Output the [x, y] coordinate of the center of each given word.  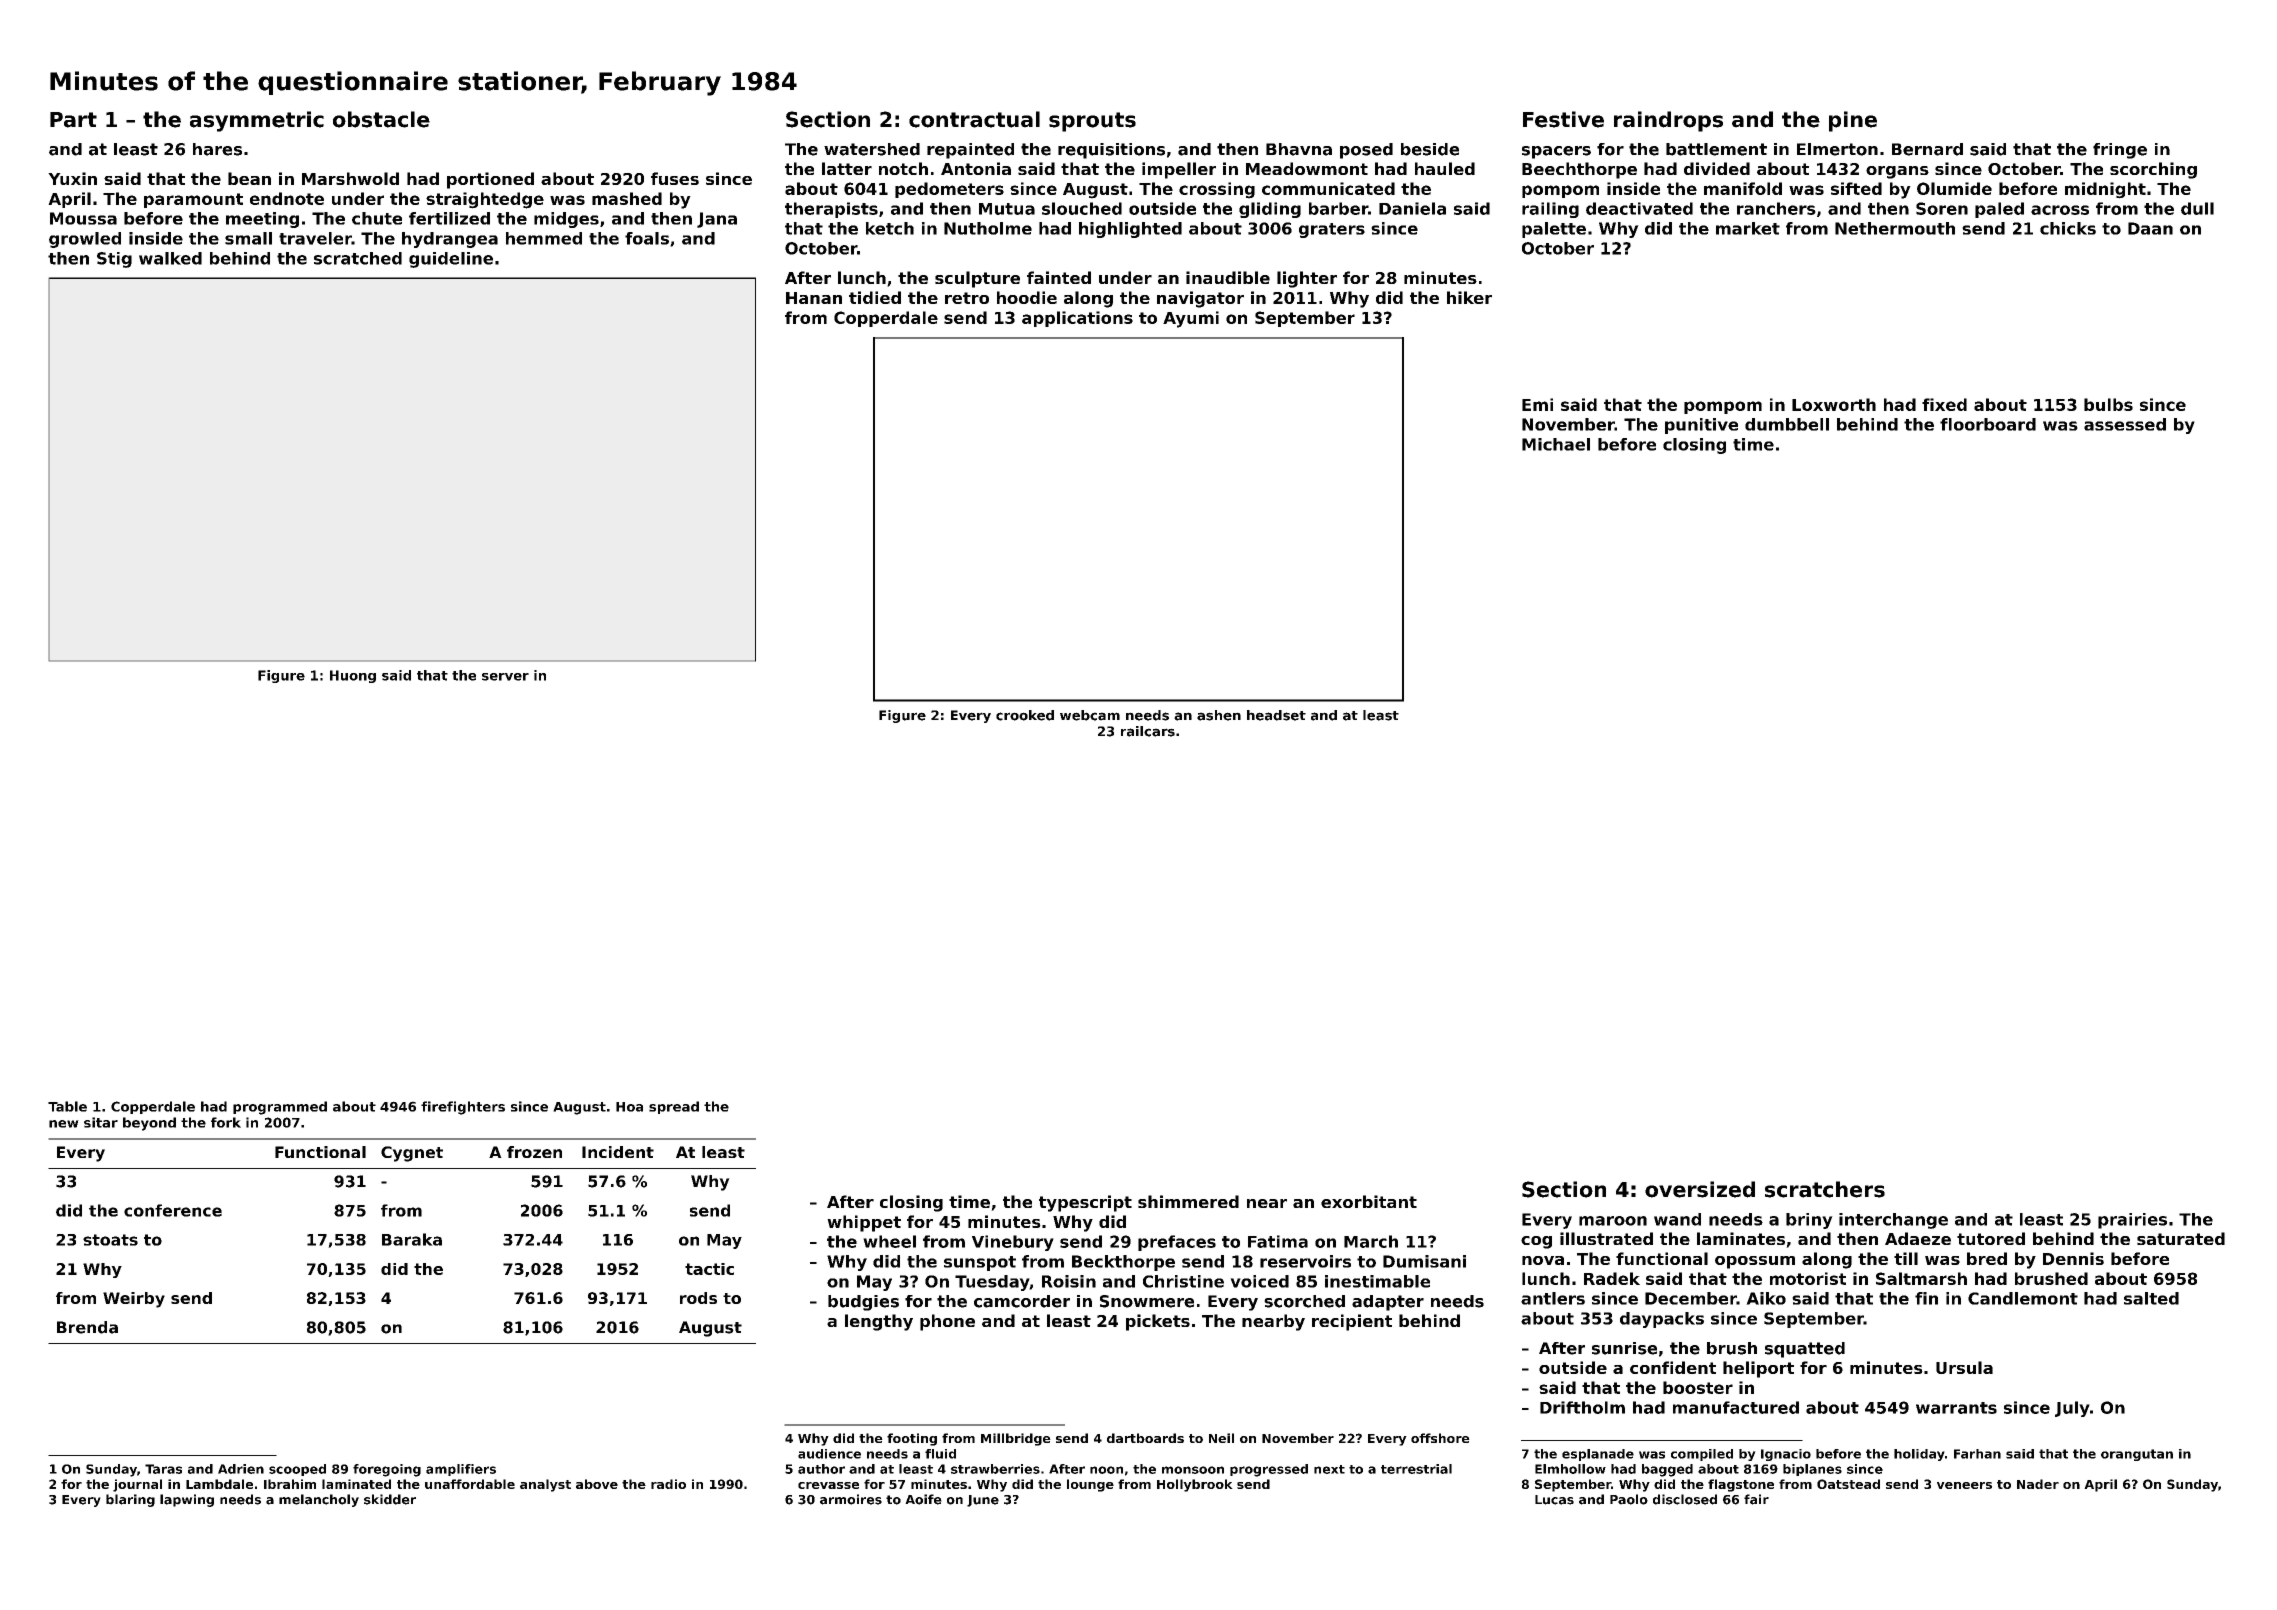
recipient [1352, 1322]
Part [73, 120]
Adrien [241, 1469]
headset [1276, 715]
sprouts [1092, 122]
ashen [1219, 715]
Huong [353, 676]
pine [1853, 121]
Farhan [1977, 1454]
